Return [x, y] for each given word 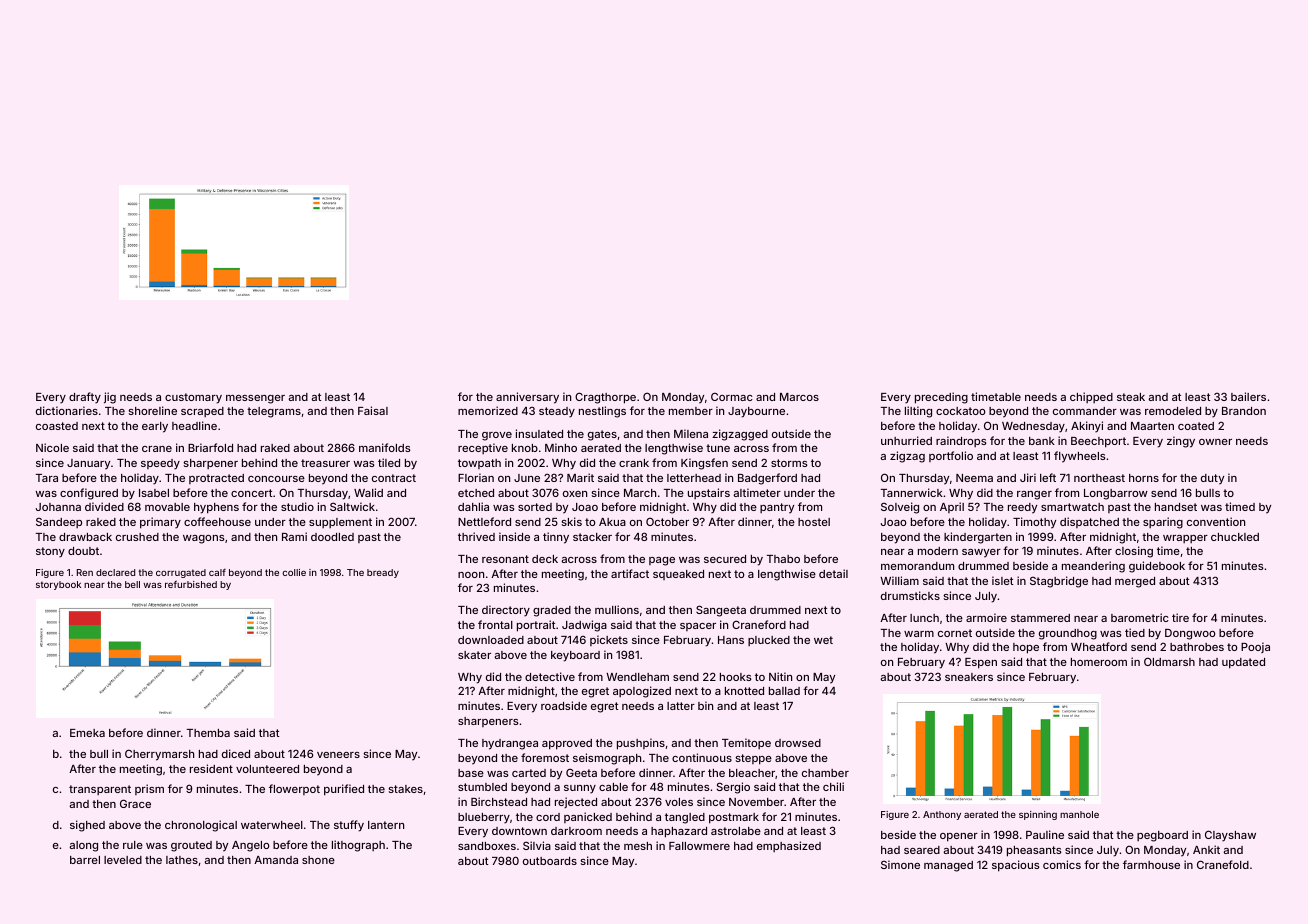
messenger [255, 399]
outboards [550, 861]
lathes [182, 860]
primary [160, 523]
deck [545, 559]
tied [1135, 632]
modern [938, 551]
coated [1196, 426]
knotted [744, 691]
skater [474, 655]
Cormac [732, 396]
